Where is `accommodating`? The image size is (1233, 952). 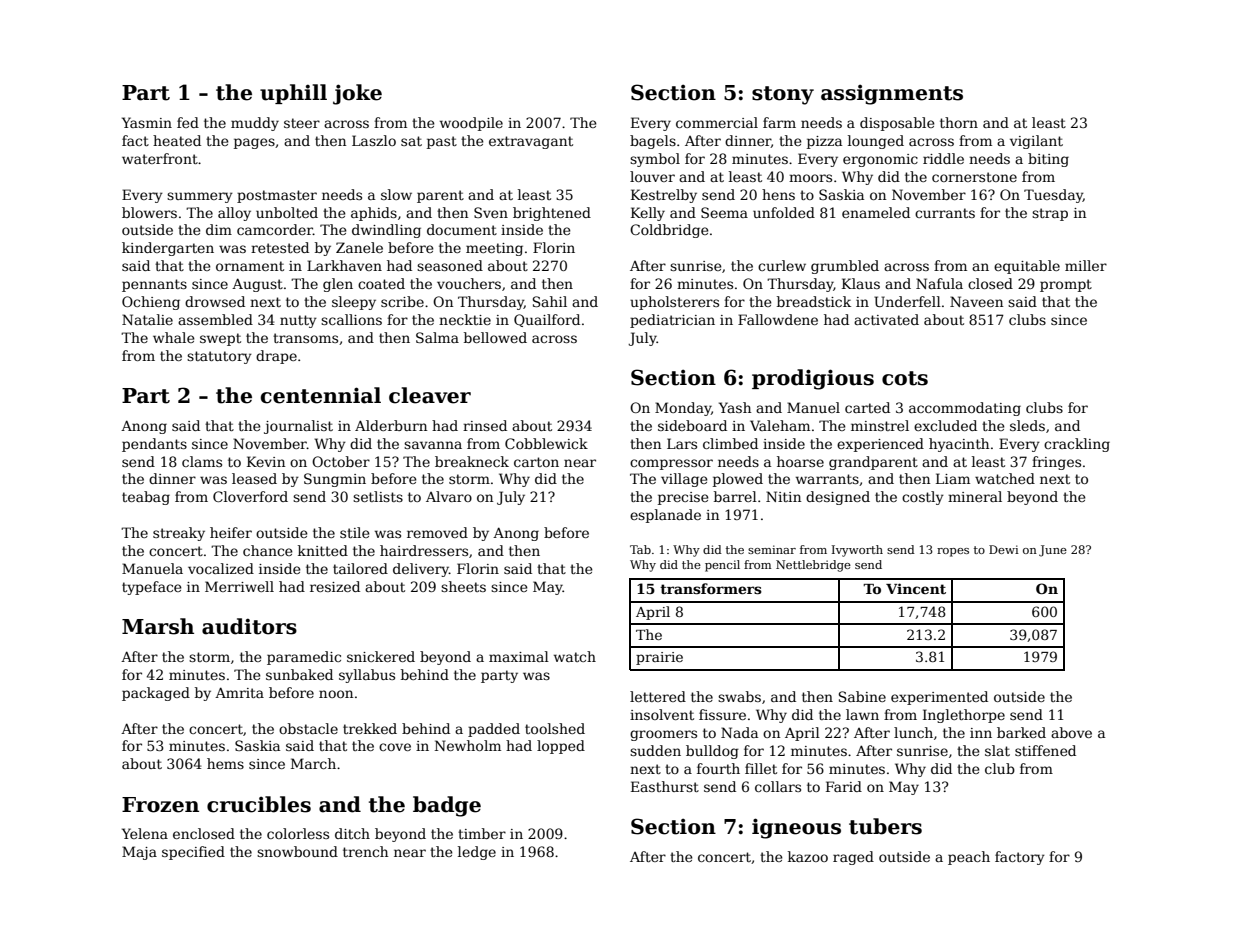 accommodating is located at coordinates (965, 409).
